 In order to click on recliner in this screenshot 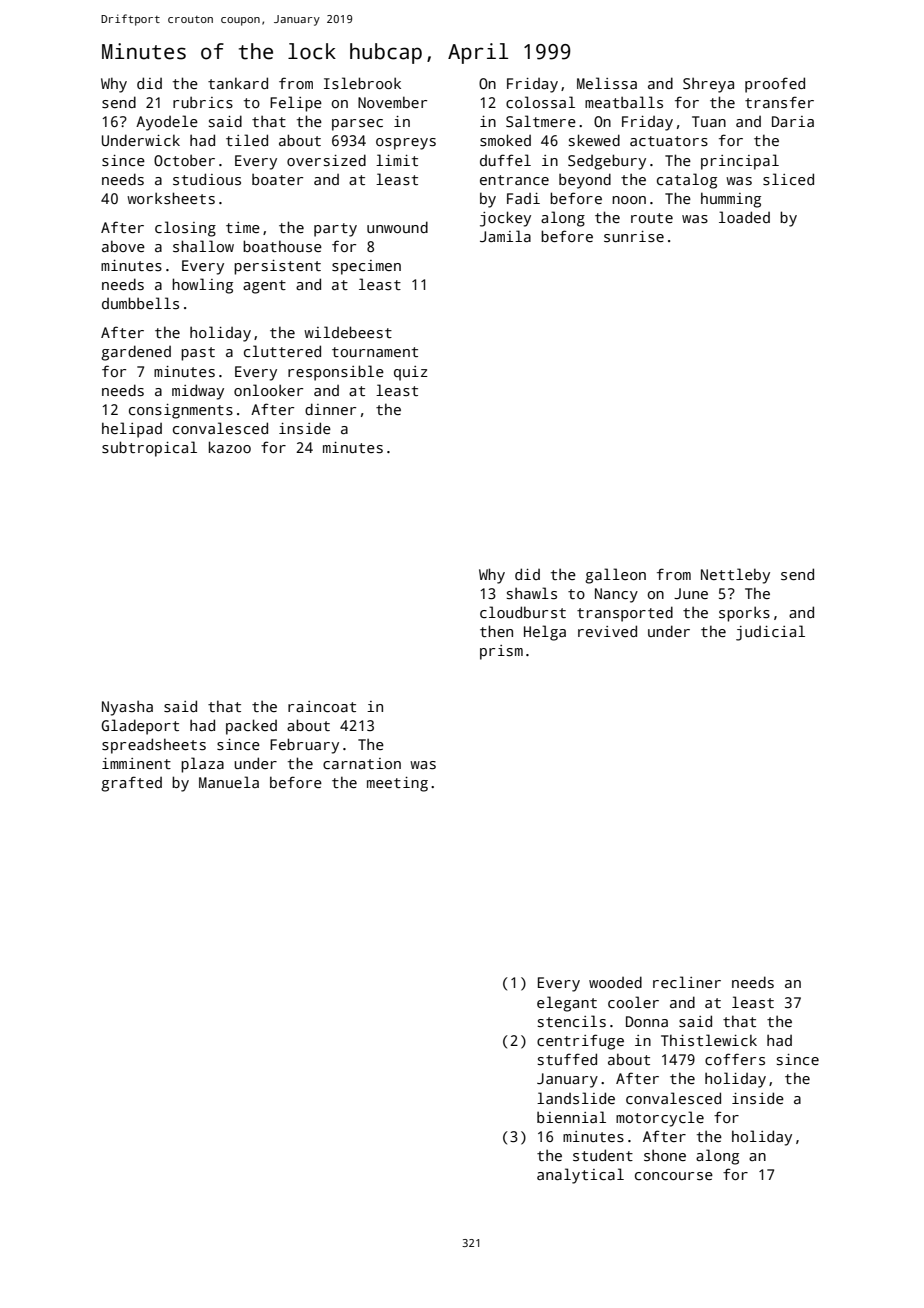, I will do `click(687, 982)`.
